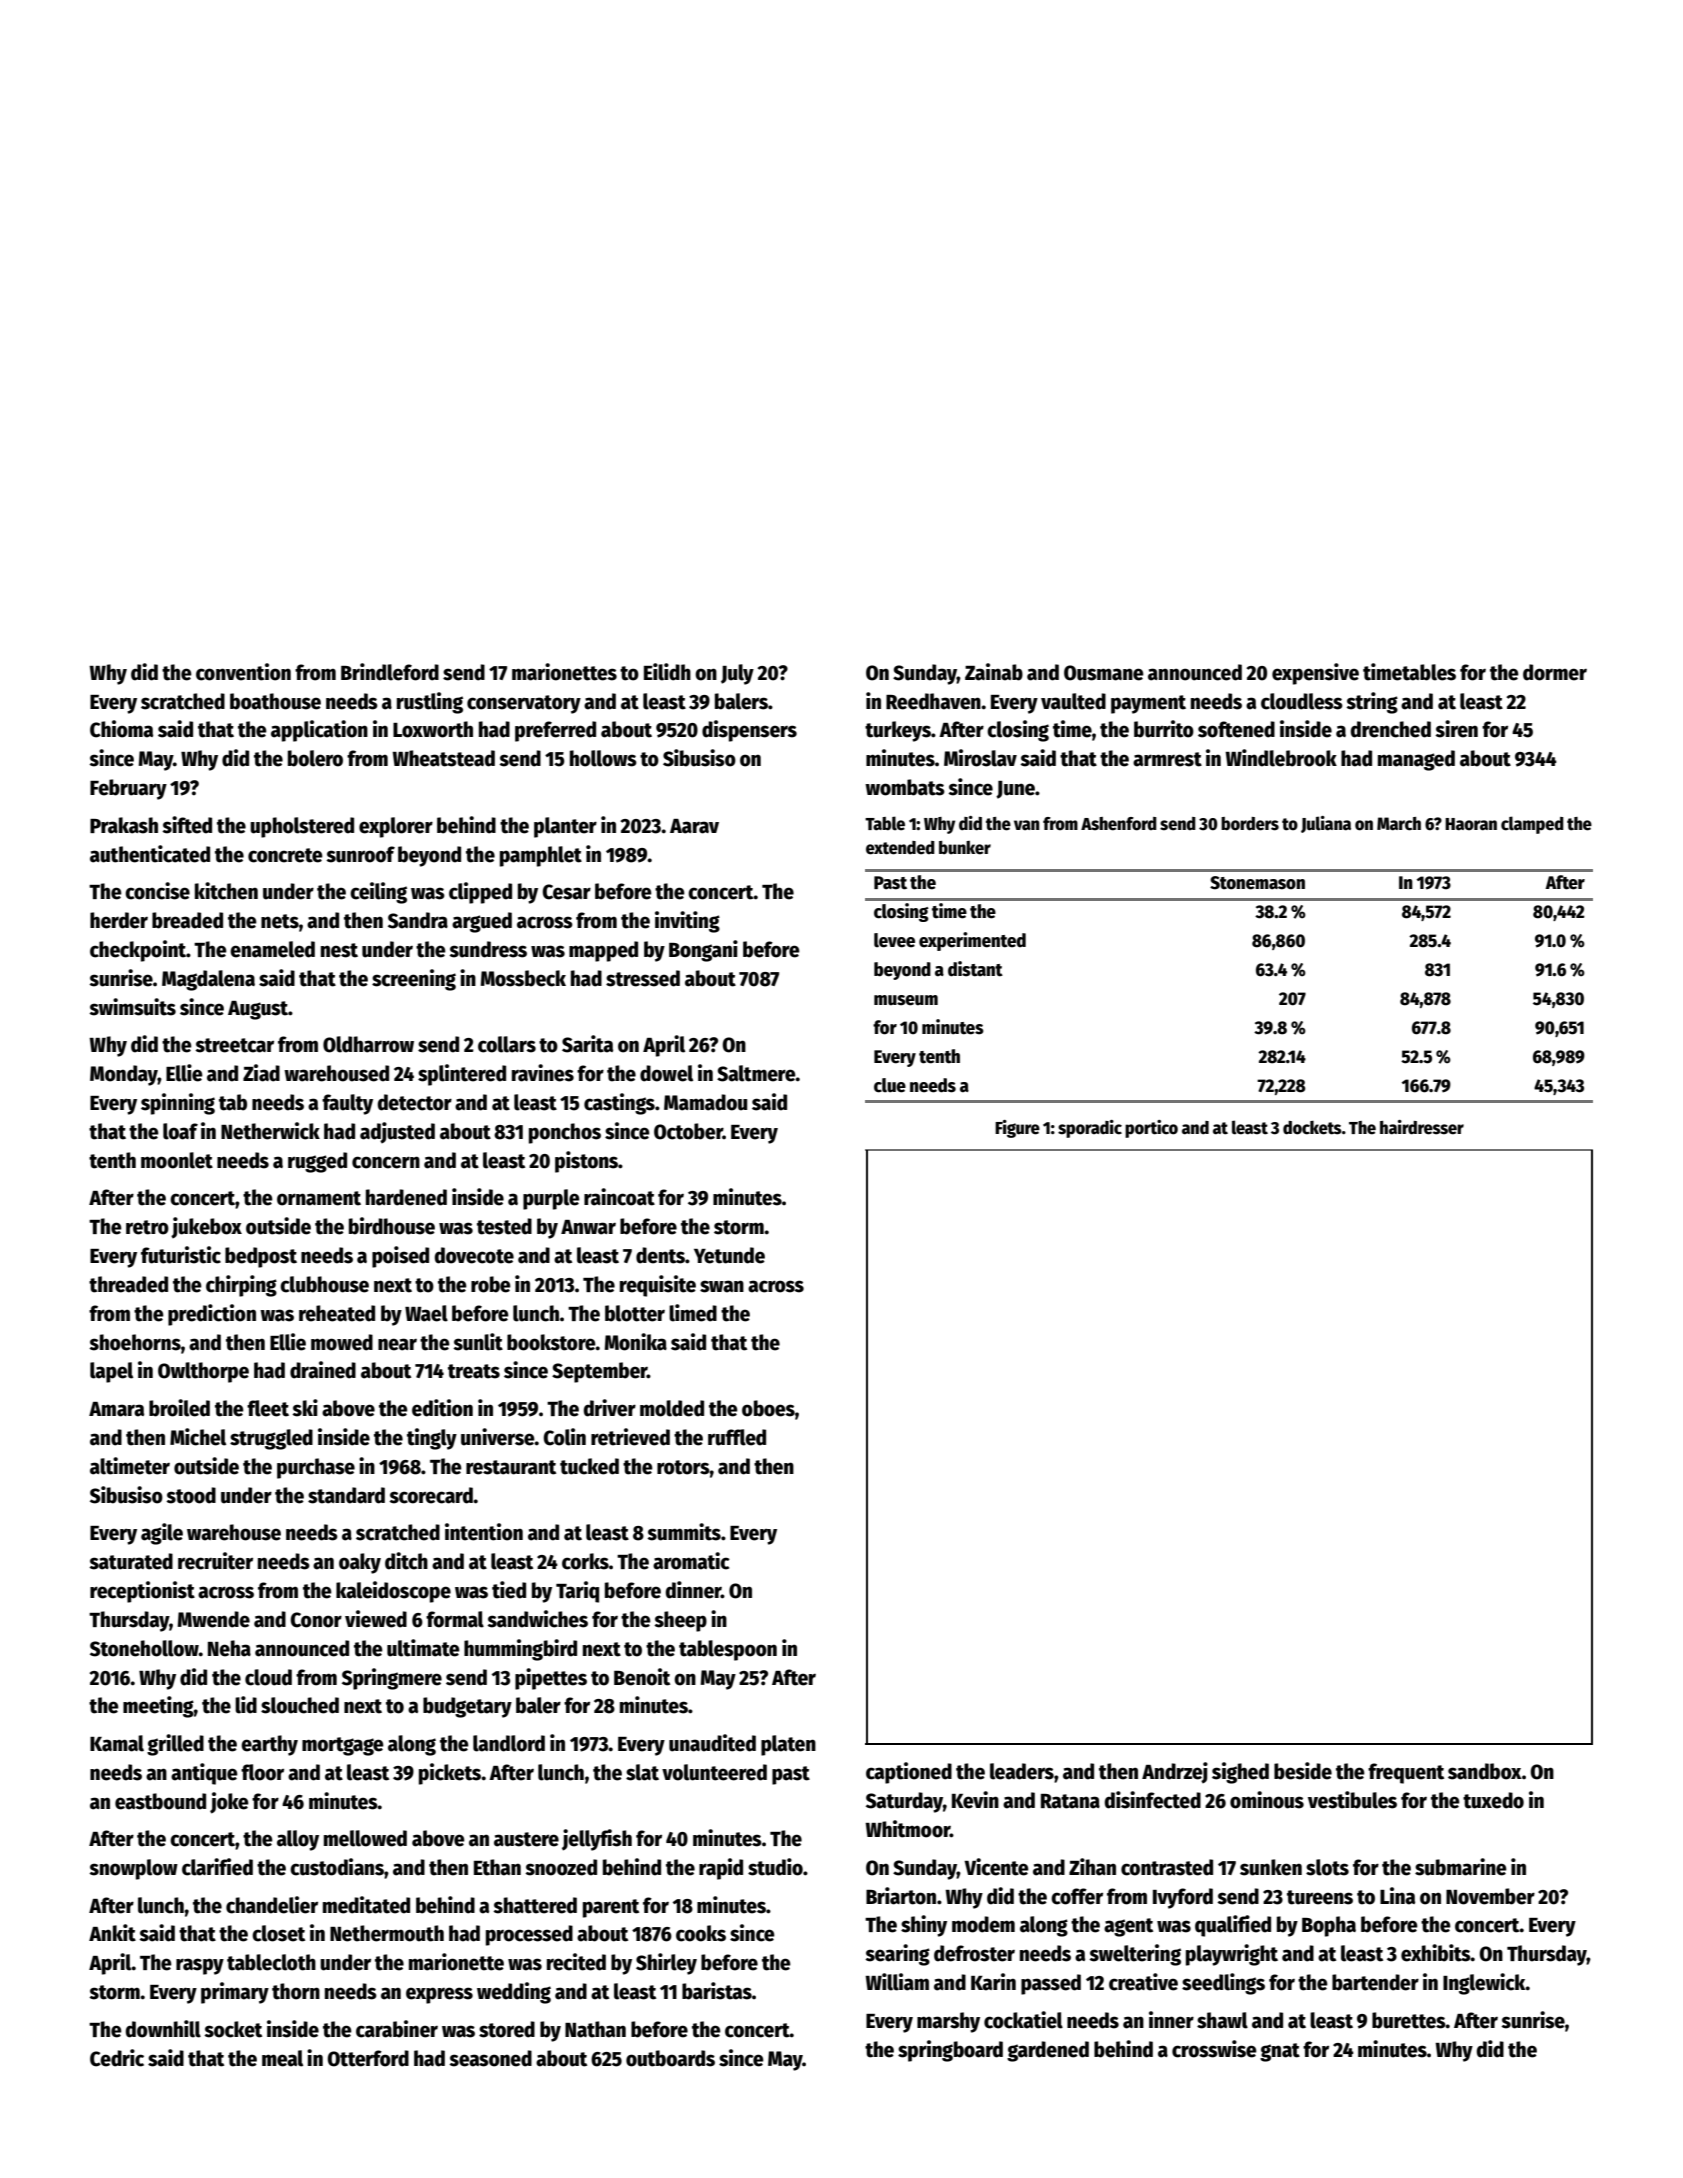 The height and width of the screenshot is (2178, 1683). What do you see at coordinates (128, 1284) in the screenshot?
I see `threaded` at bounding box center [128, 1284].
